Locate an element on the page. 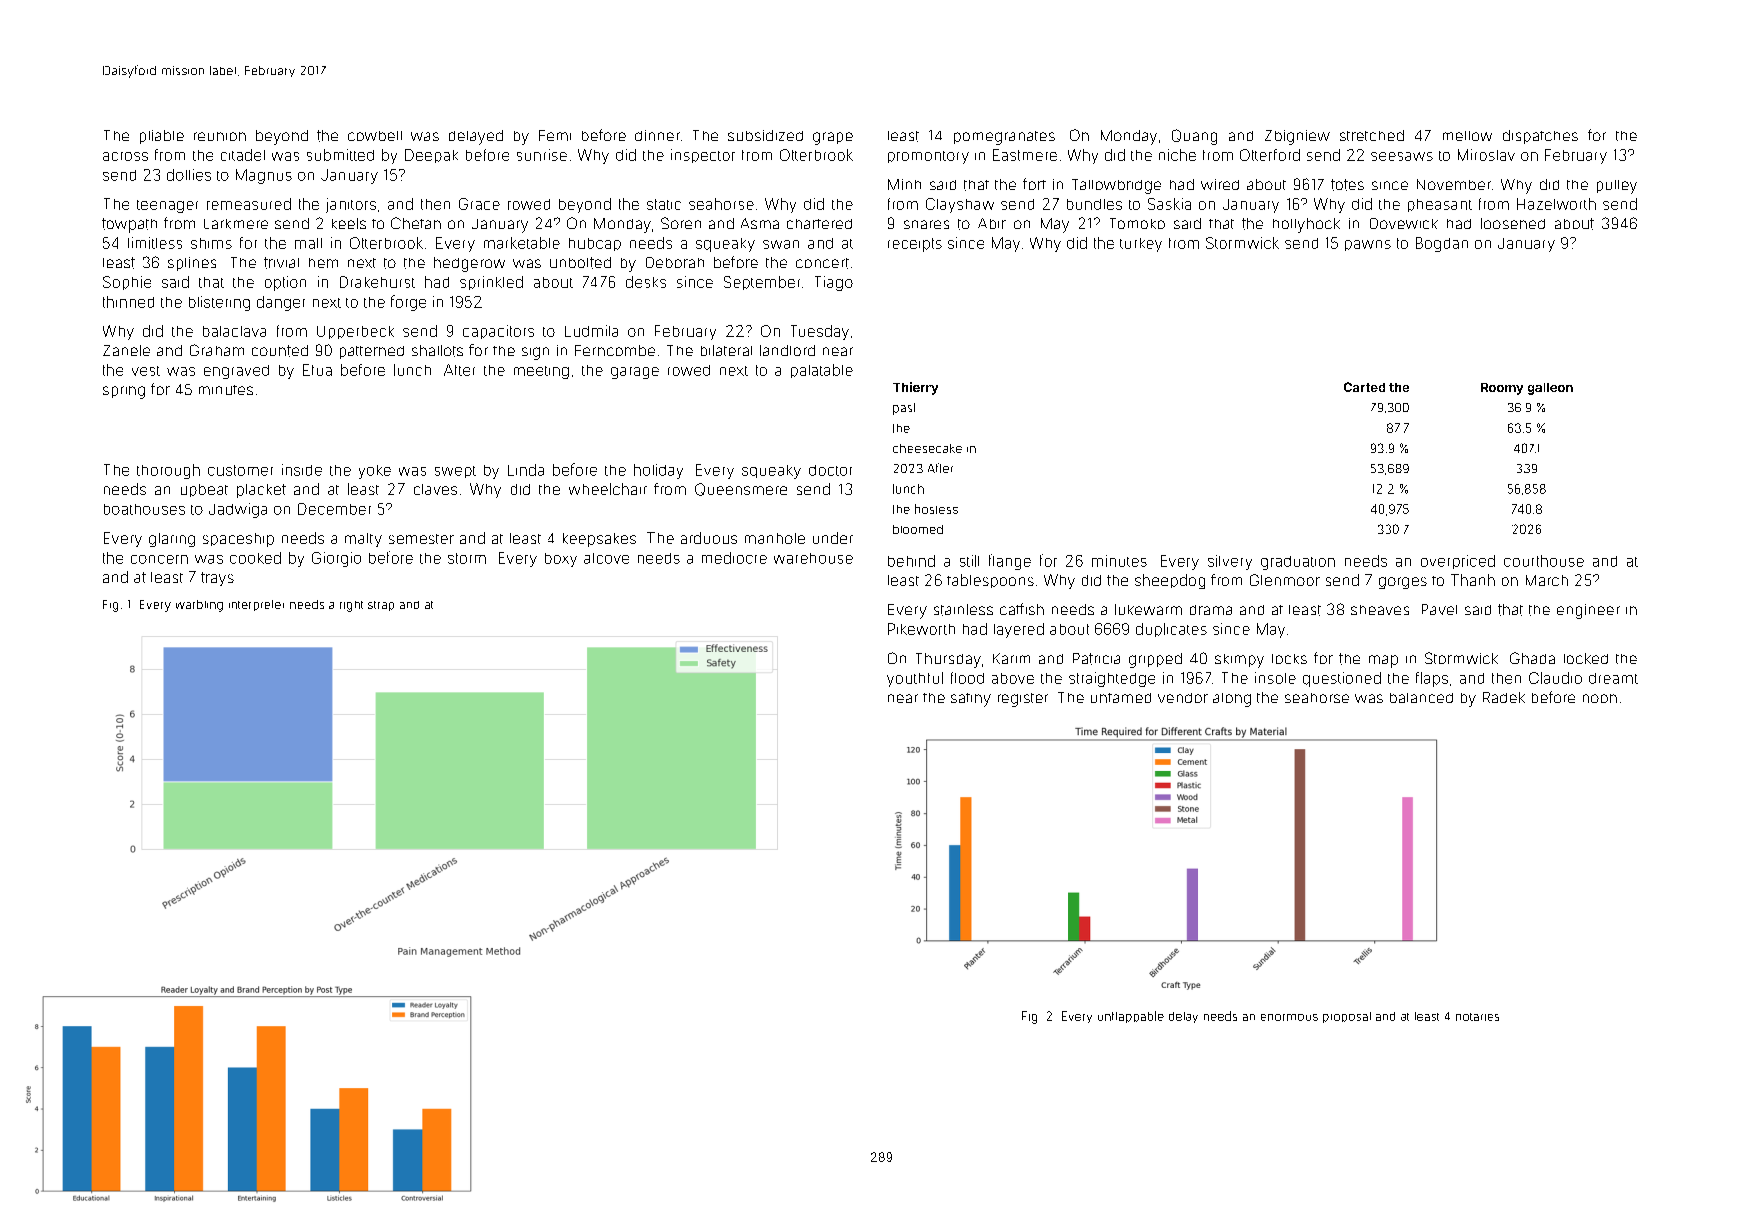 This document has height=1230, width=1740. unflappable is located at coordinates (1131, 1017).
